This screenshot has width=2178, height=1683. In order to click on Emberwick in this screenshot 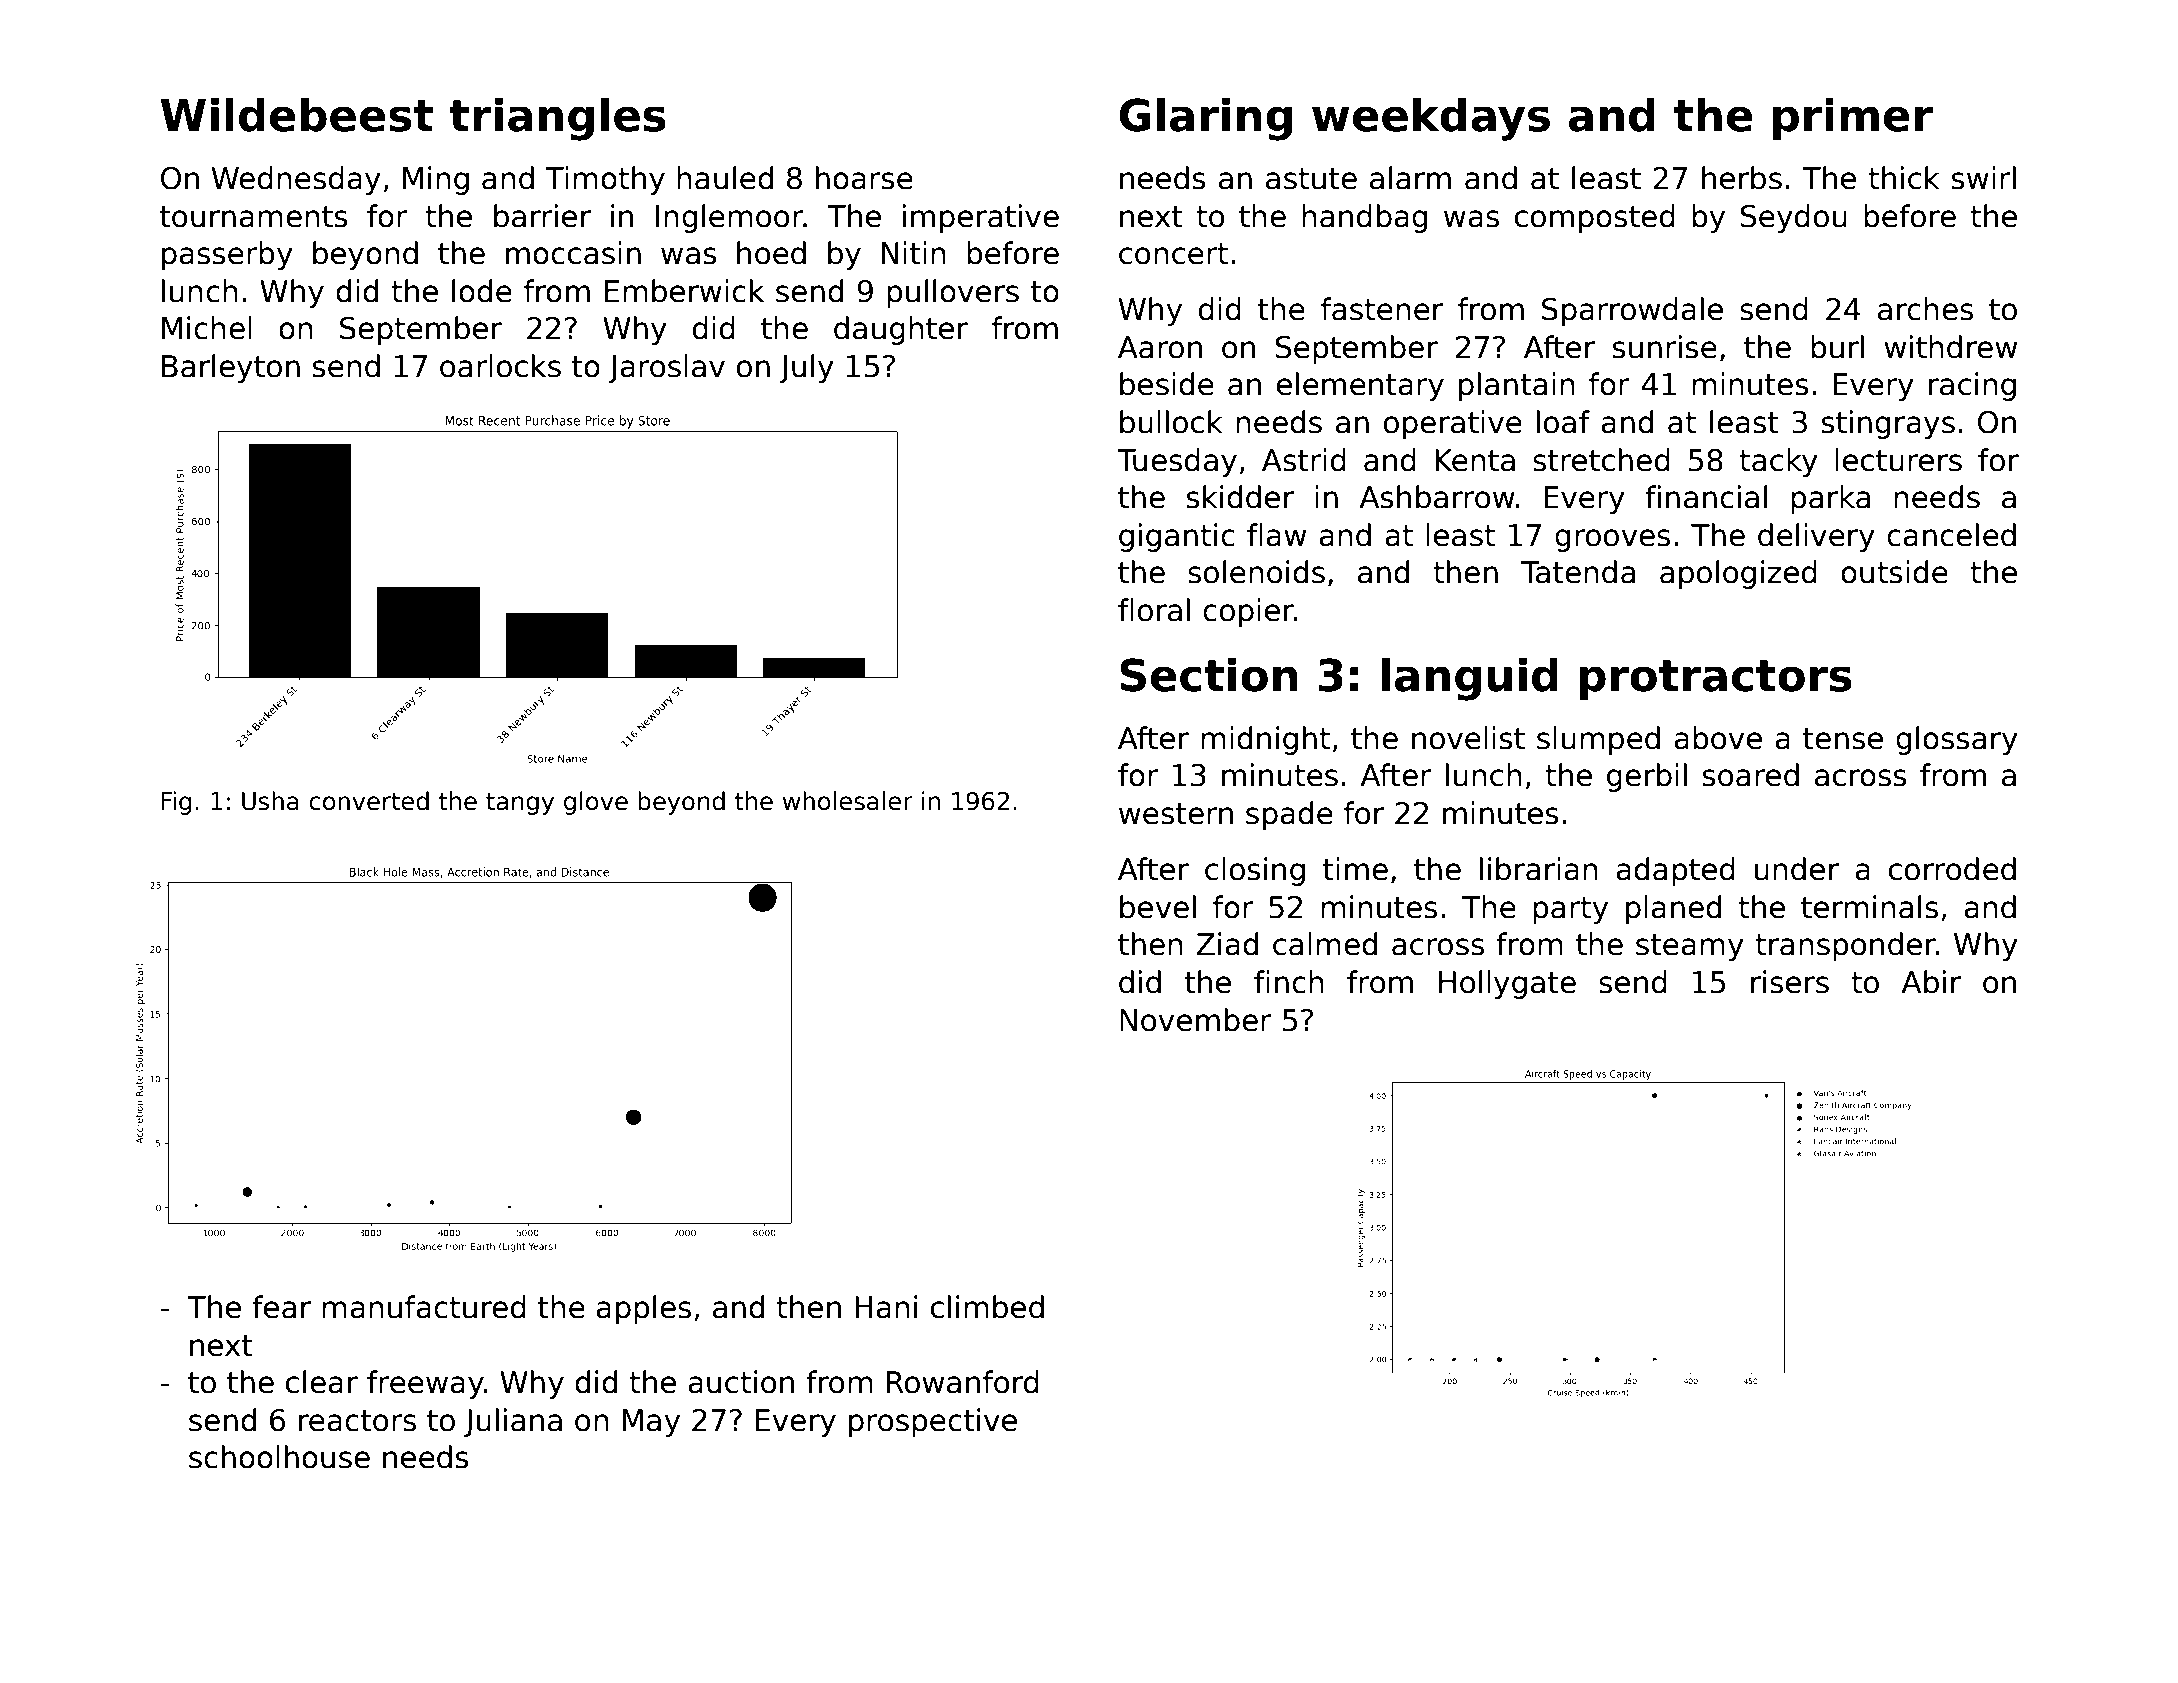, I will do `click(684, 291)`.
